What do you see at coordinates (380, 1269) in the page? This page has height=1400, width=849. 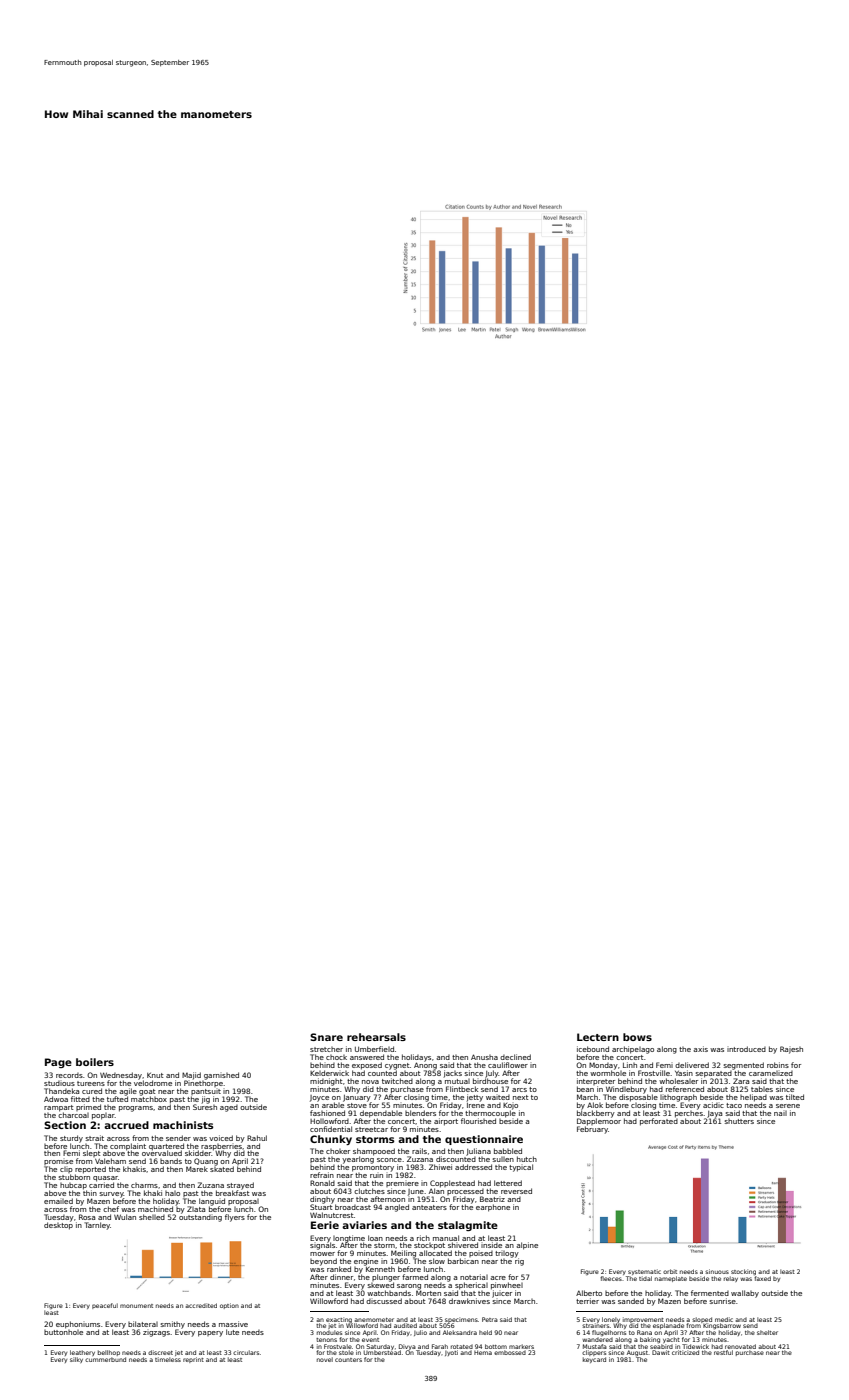 I see `Kenneth` at bounding box center [380, 1269].
